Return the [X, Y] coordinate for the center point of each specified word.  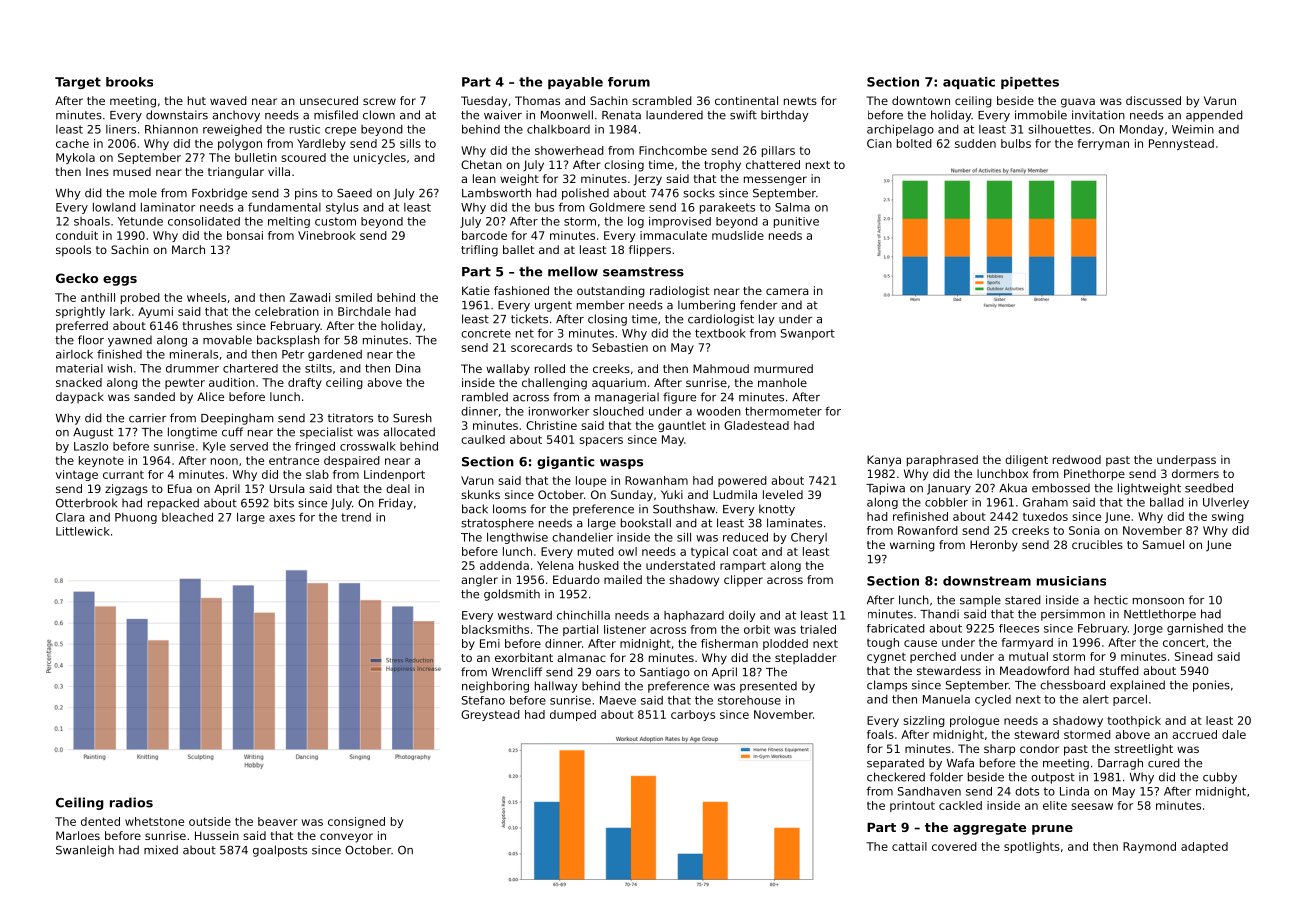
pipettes [1030, 83]
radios [131, 802]
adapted [1204, 847]
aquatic [969, 83]
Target [78, 83]
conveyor [346, 838]
